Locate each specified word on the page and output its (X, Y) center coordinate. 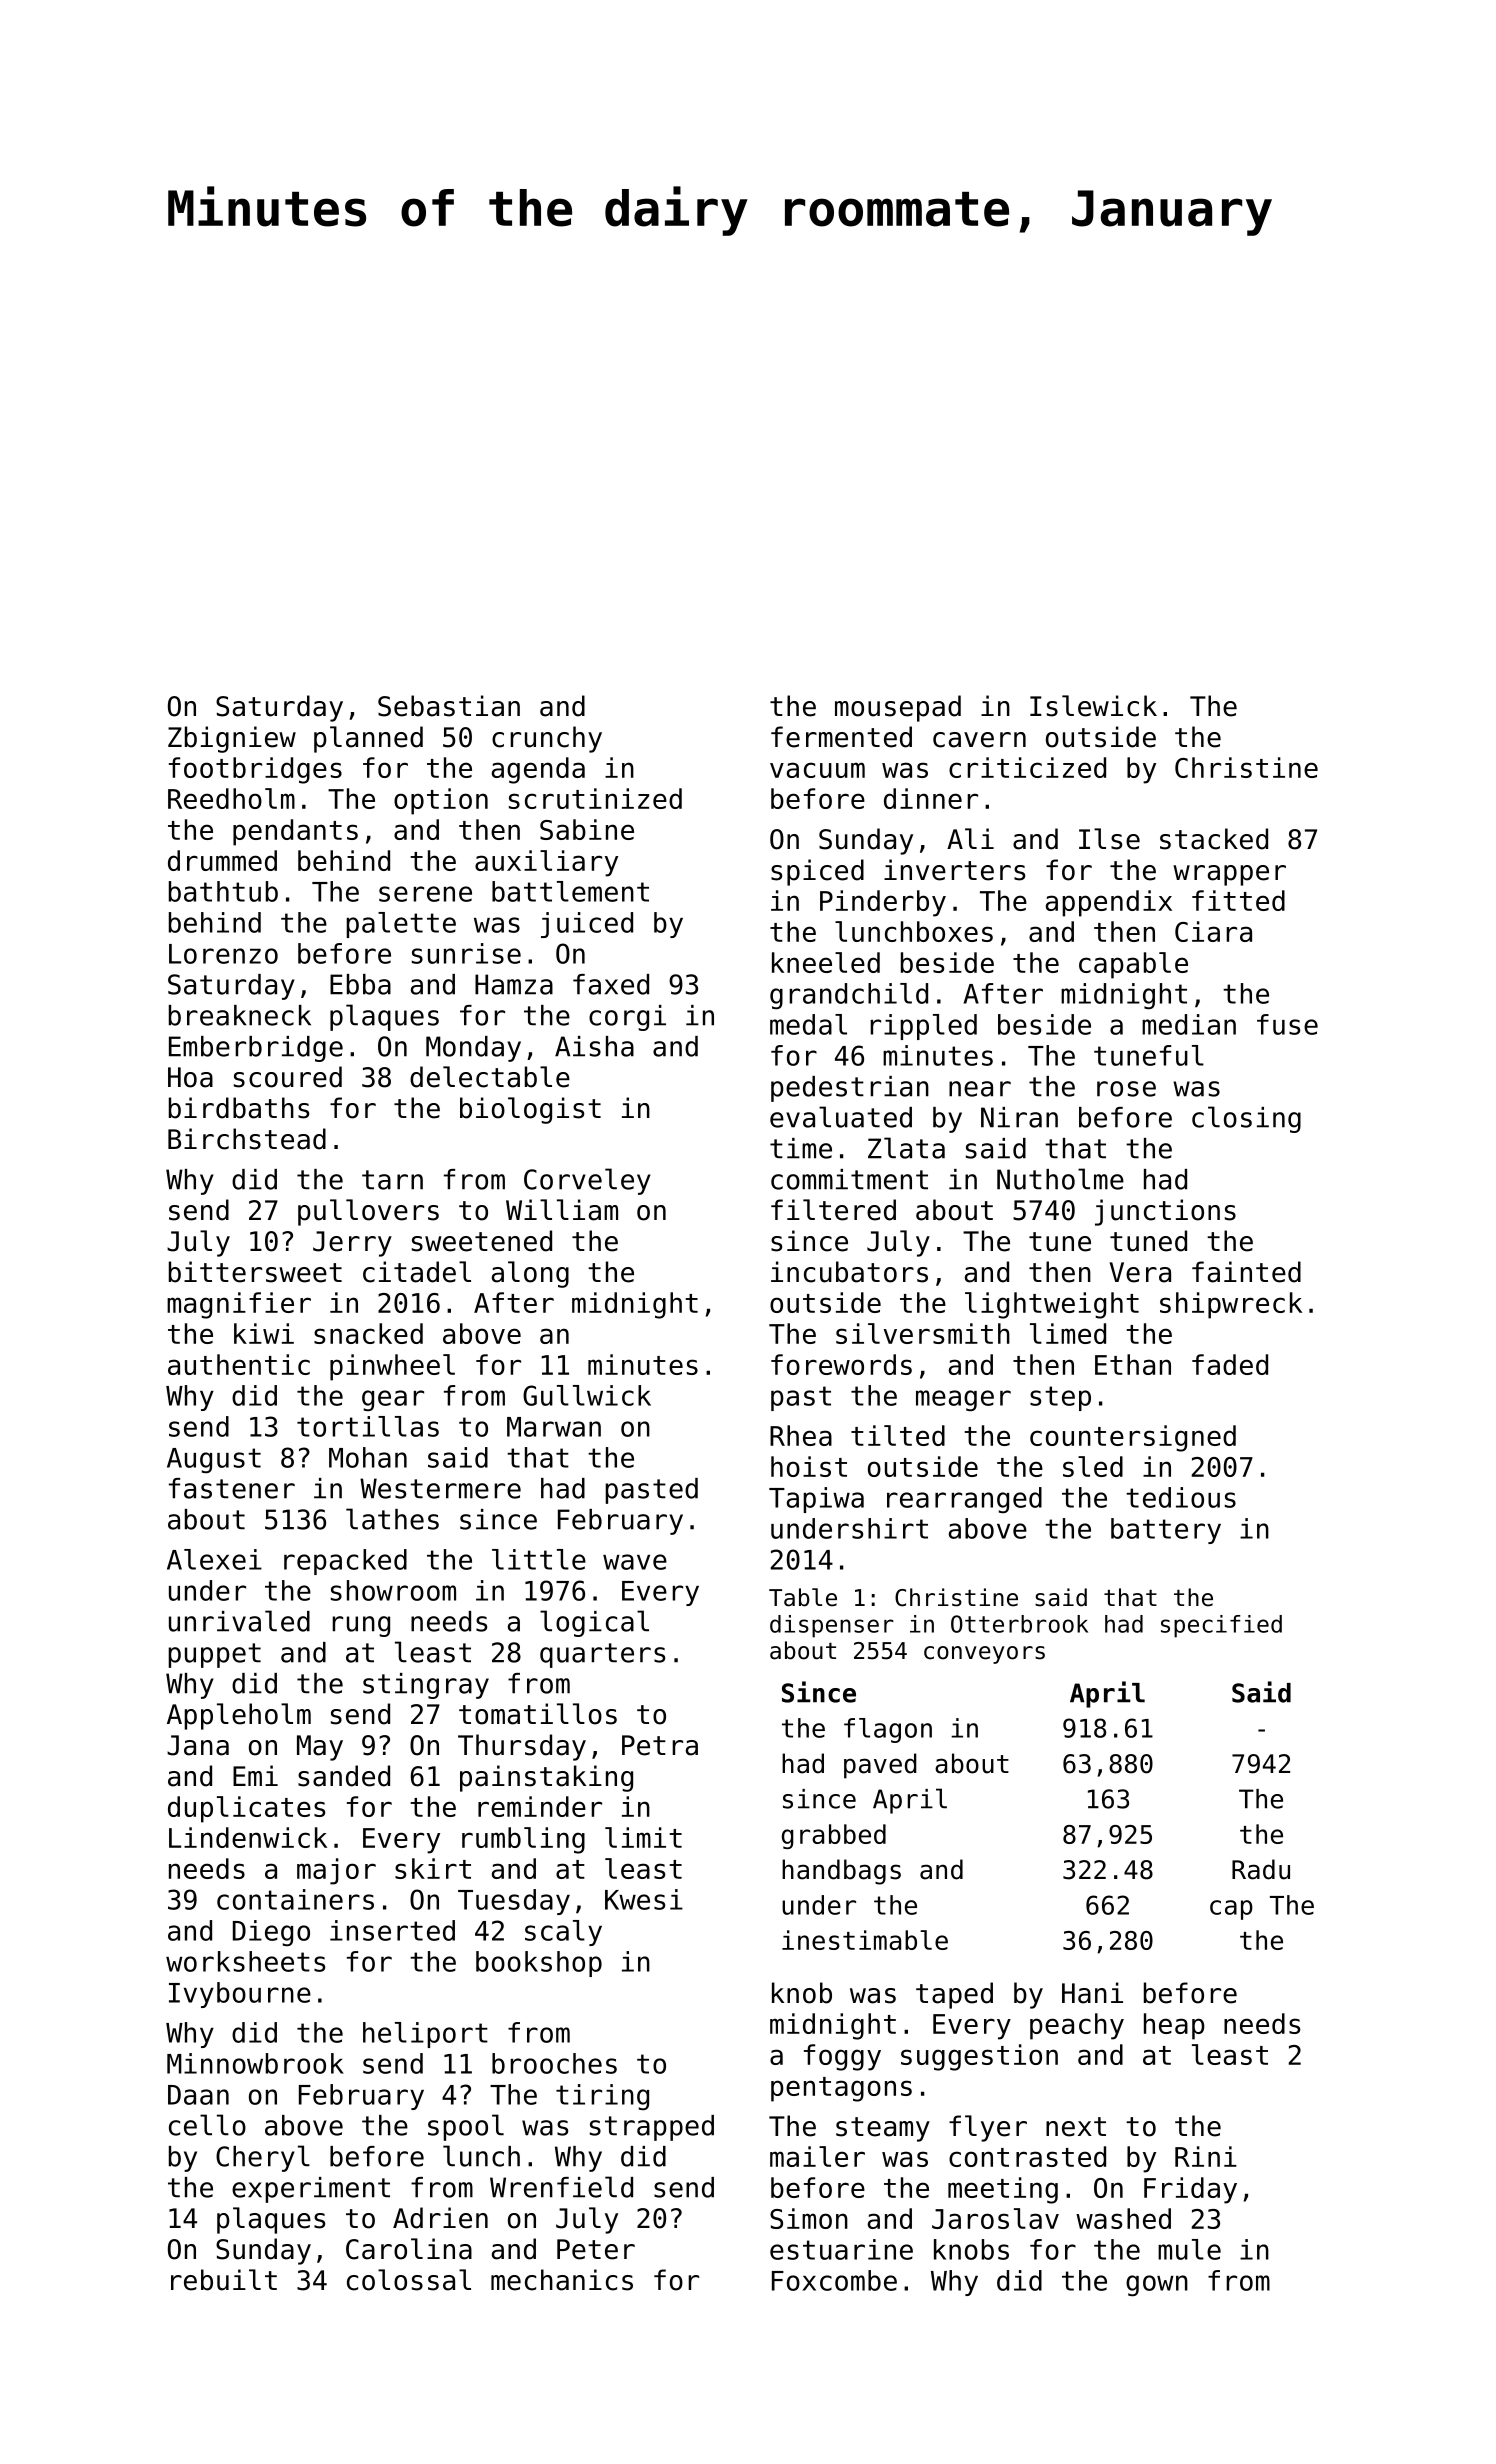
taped (954, 1995)
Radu (1261, 1869)
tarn (392, 1180)
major (336, 1871)
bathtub (223, 891)
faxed (611, 984)
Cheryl (263, 2158)
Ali (970, 838)
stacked (1214, 839)
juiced (587, 925)
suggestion (979, 2057)
